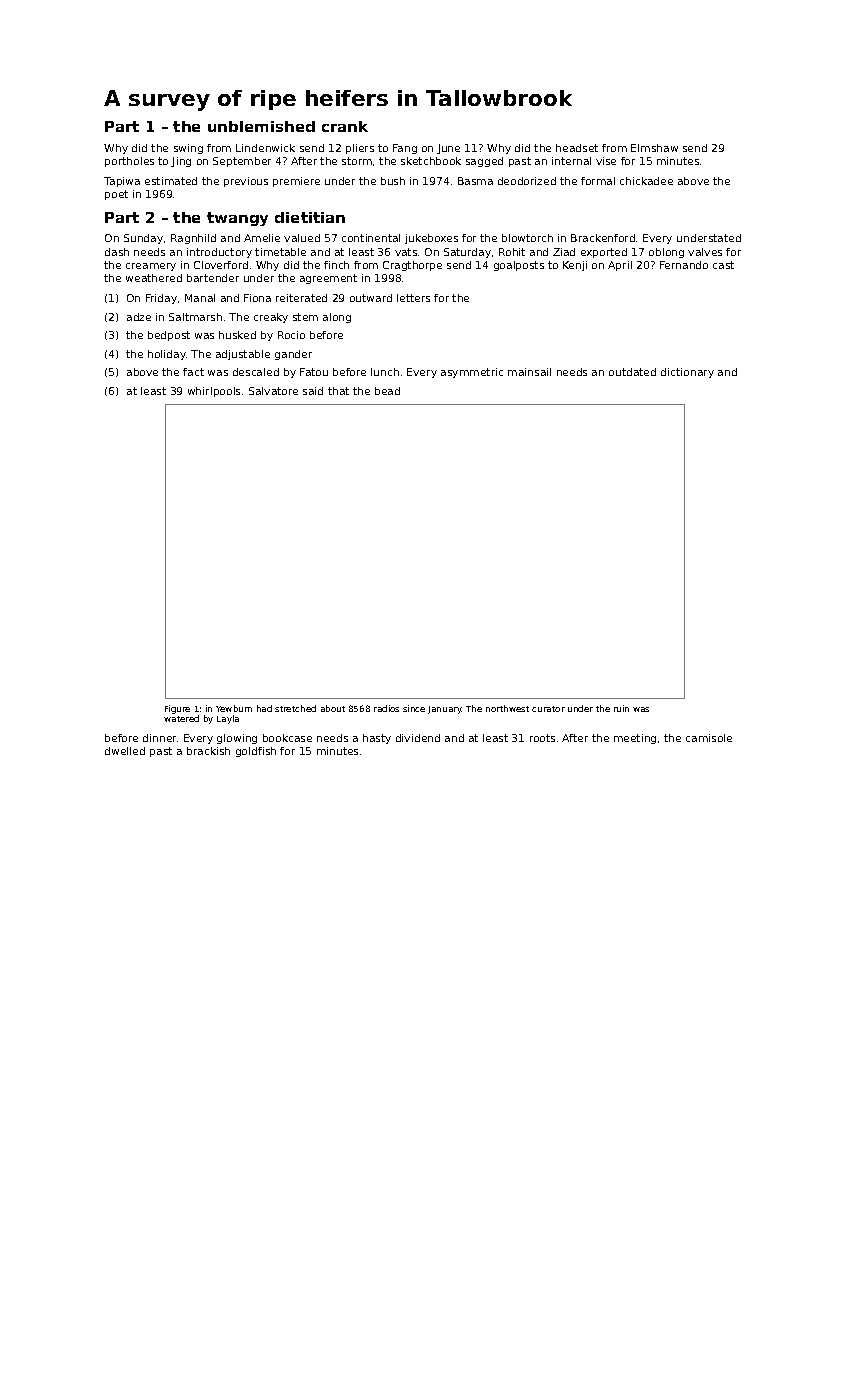 This screenshot has width=849, height=1400. What do you see at coordinates (242, 162) in the screenshot?
I see `September` at bounding box center [242, 162].
